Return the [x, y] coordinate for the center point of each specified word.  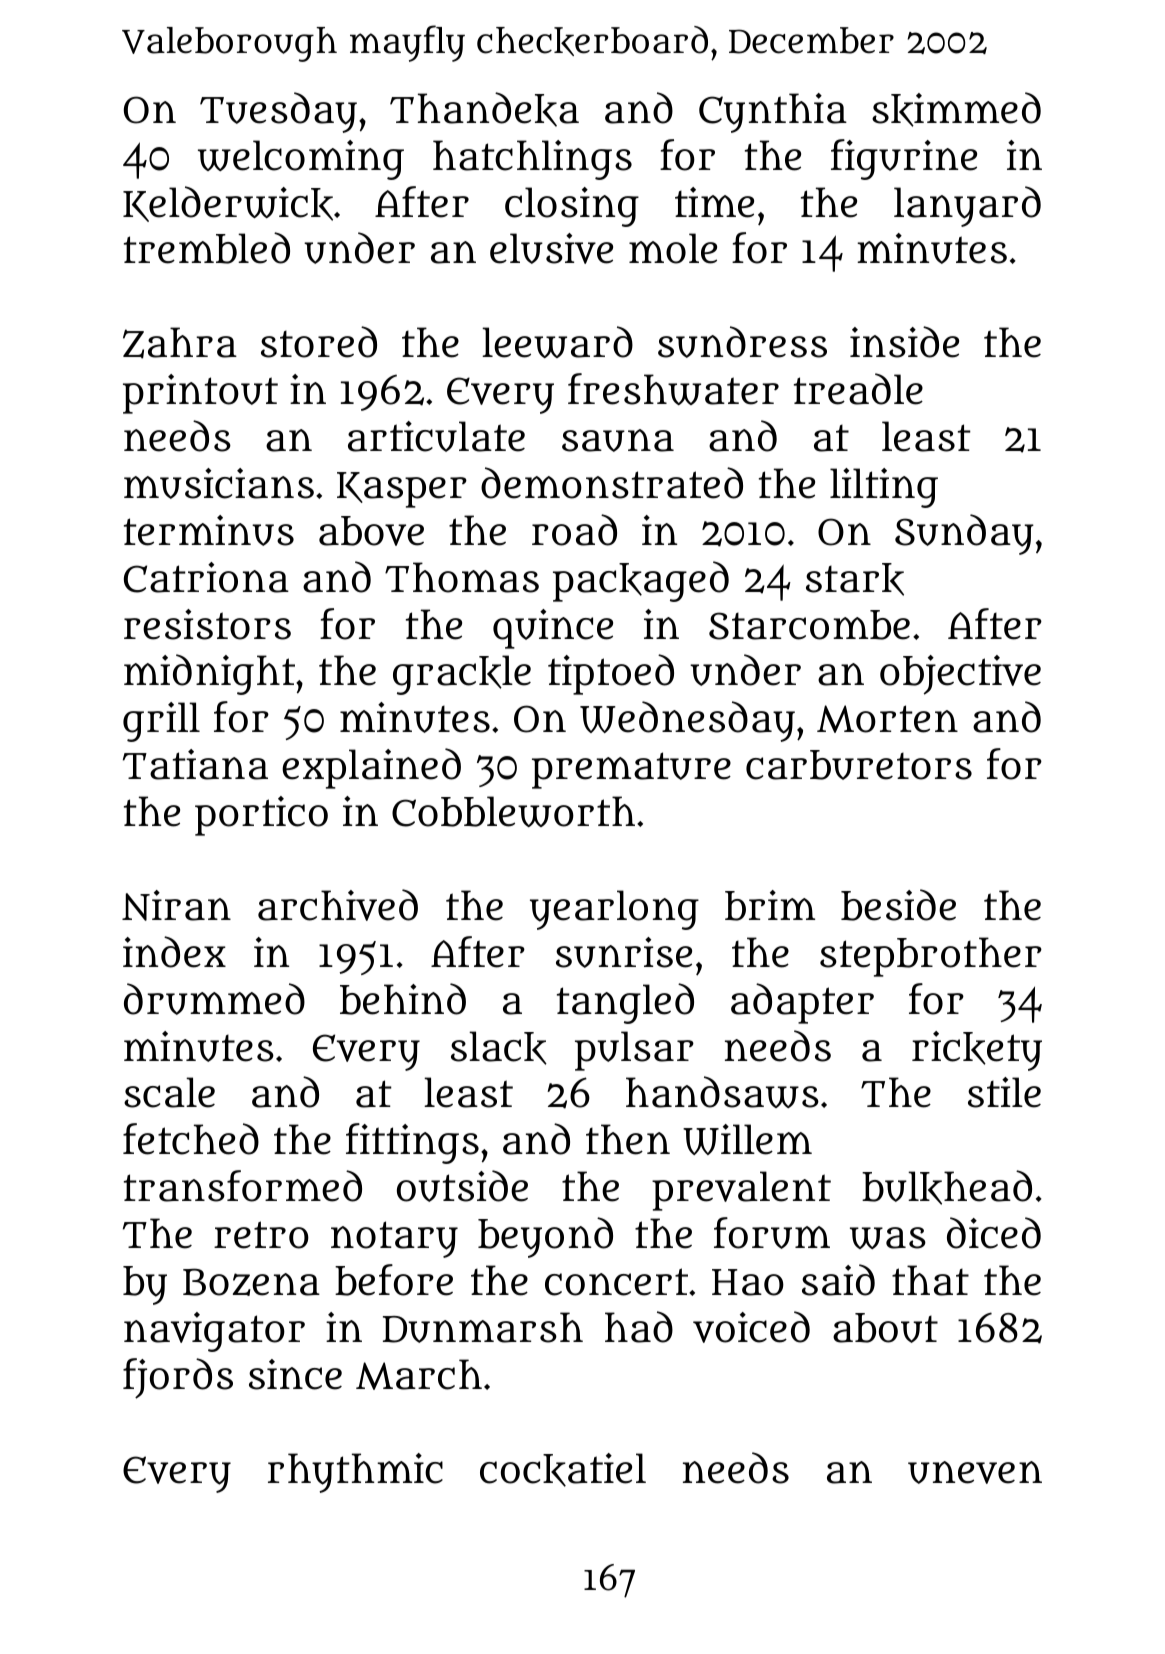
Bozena [251, 1282]
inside [904, 342]
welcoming [301, 160]
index [174, 952]
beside [898, 905]
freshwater [673, 389]
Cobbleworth [513, 811]
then [628, 1139]
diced [994, 1233]
